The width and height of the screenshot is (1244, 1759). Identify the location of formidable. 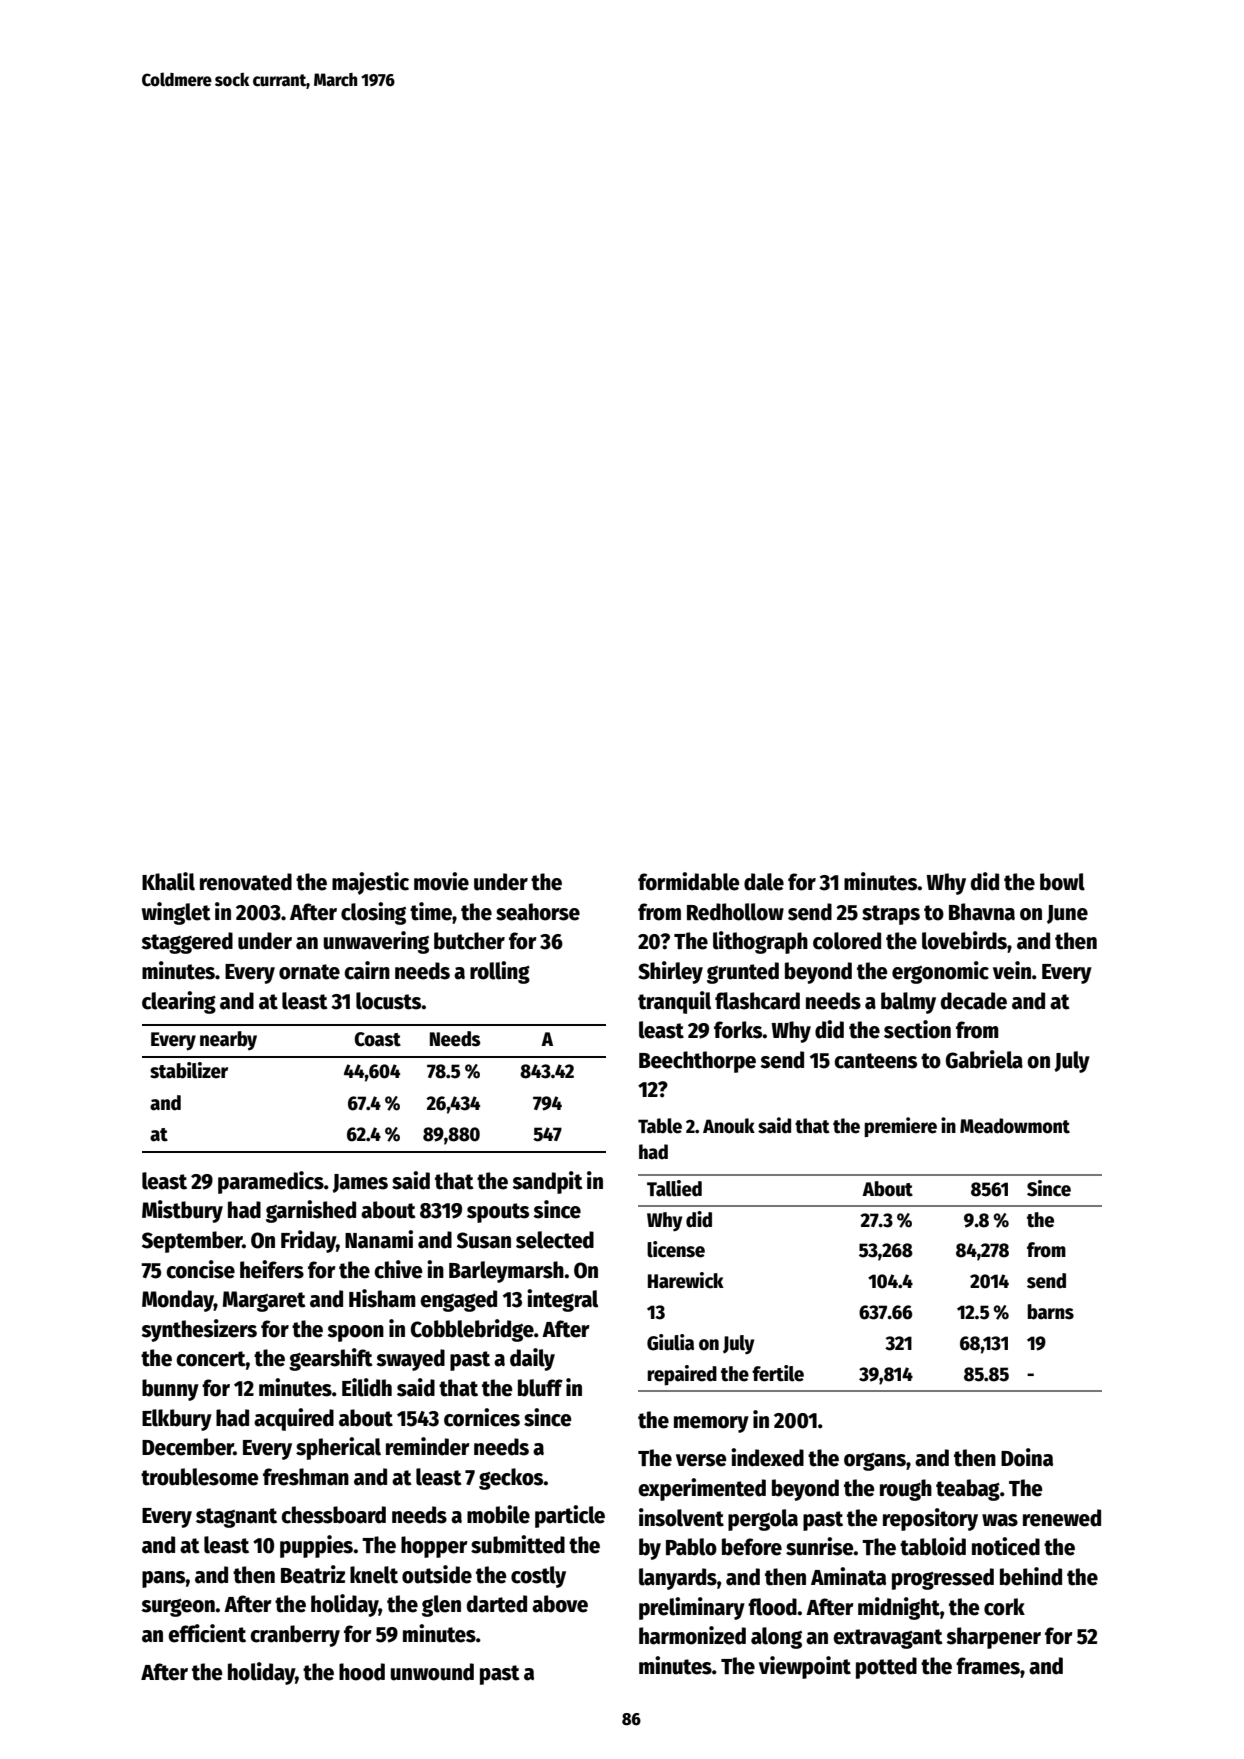
(689, 881).
